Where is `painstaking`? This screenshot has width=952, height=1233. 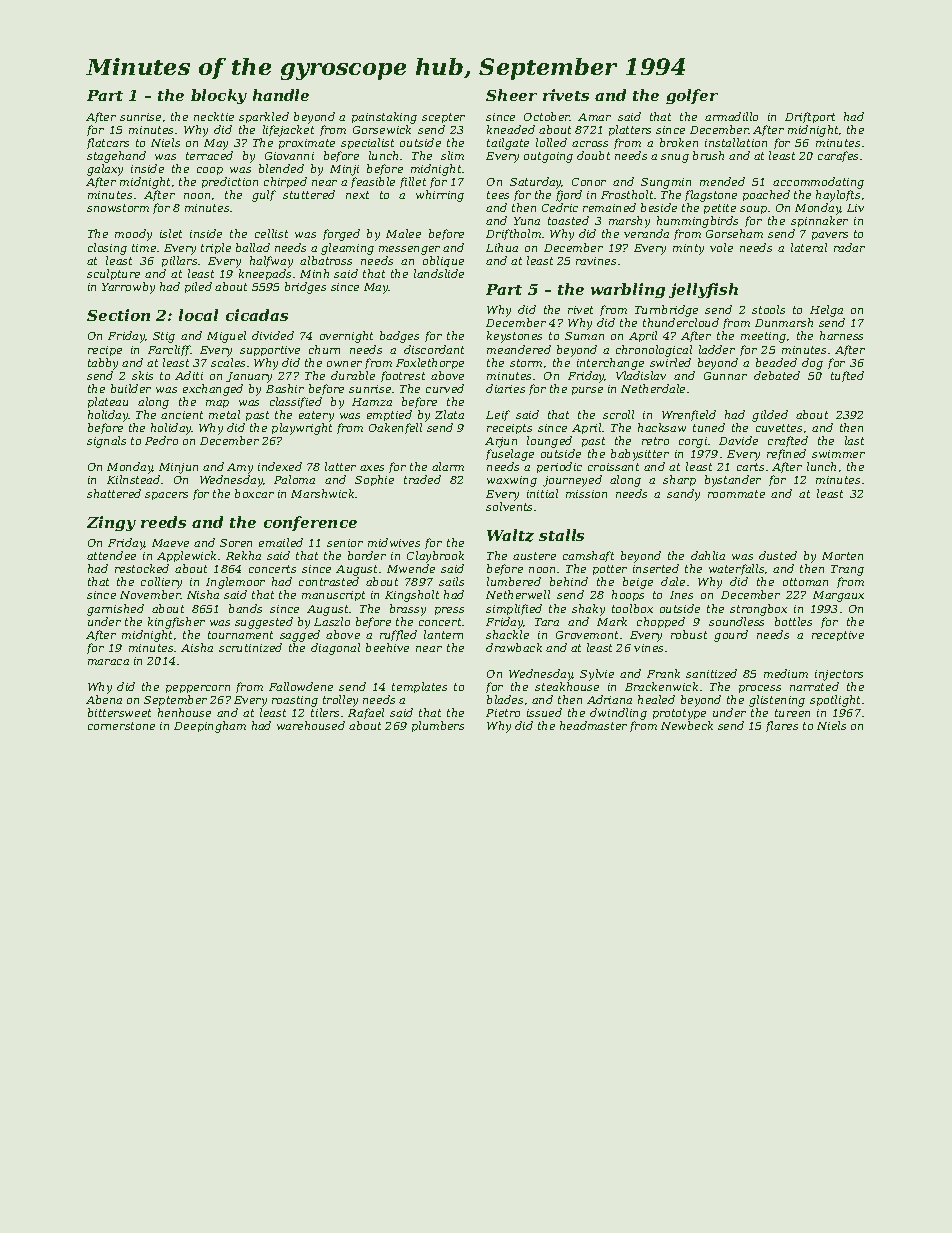 painstaking is located at coordinates (384, 118).
